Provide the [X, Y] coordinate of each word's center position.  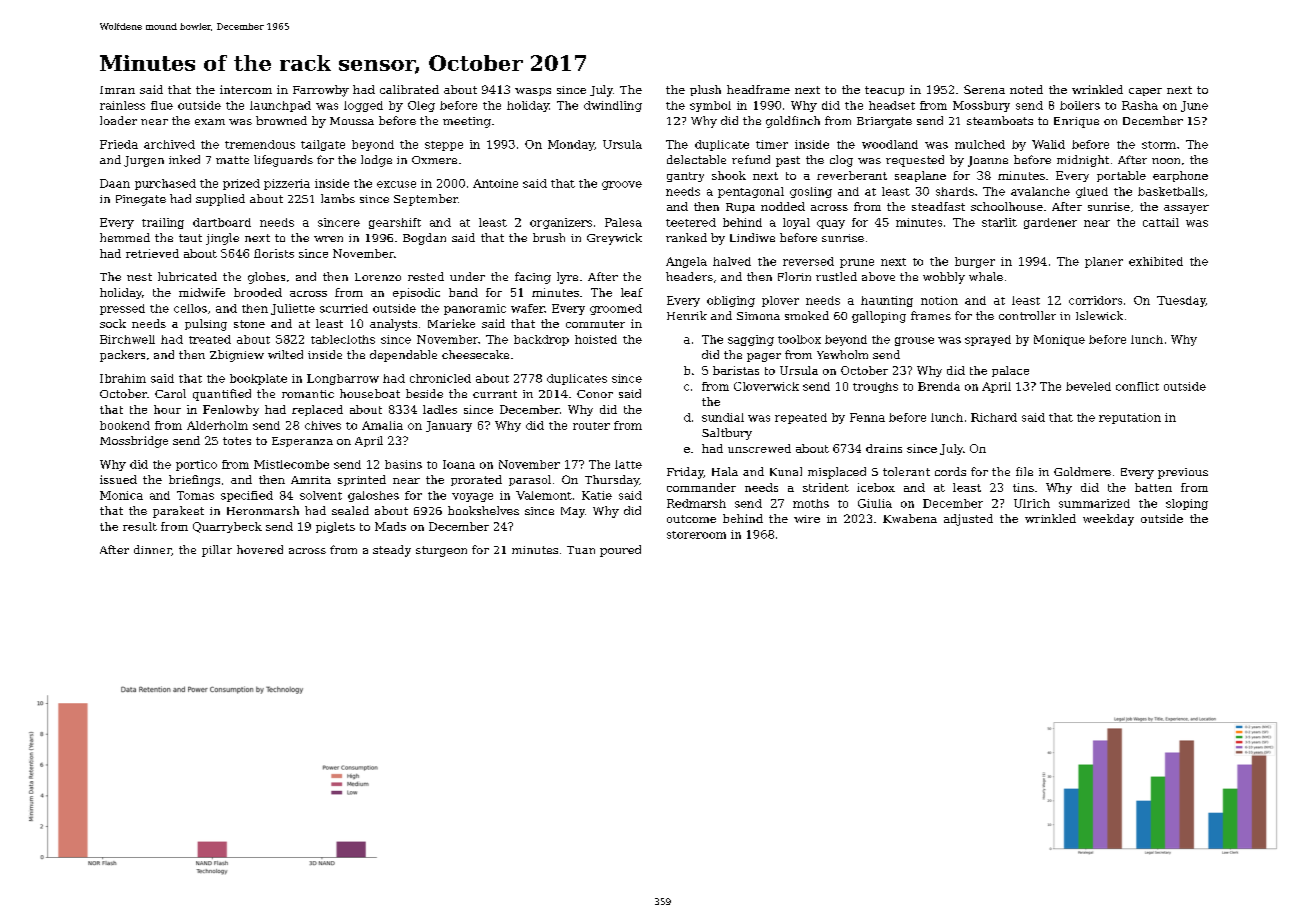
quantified [222, 395]
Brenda [939, 386]
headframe [758, 89]
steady [392, 551]
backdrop [541, 340]
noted [1026, 89]
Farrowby [321, 91]
